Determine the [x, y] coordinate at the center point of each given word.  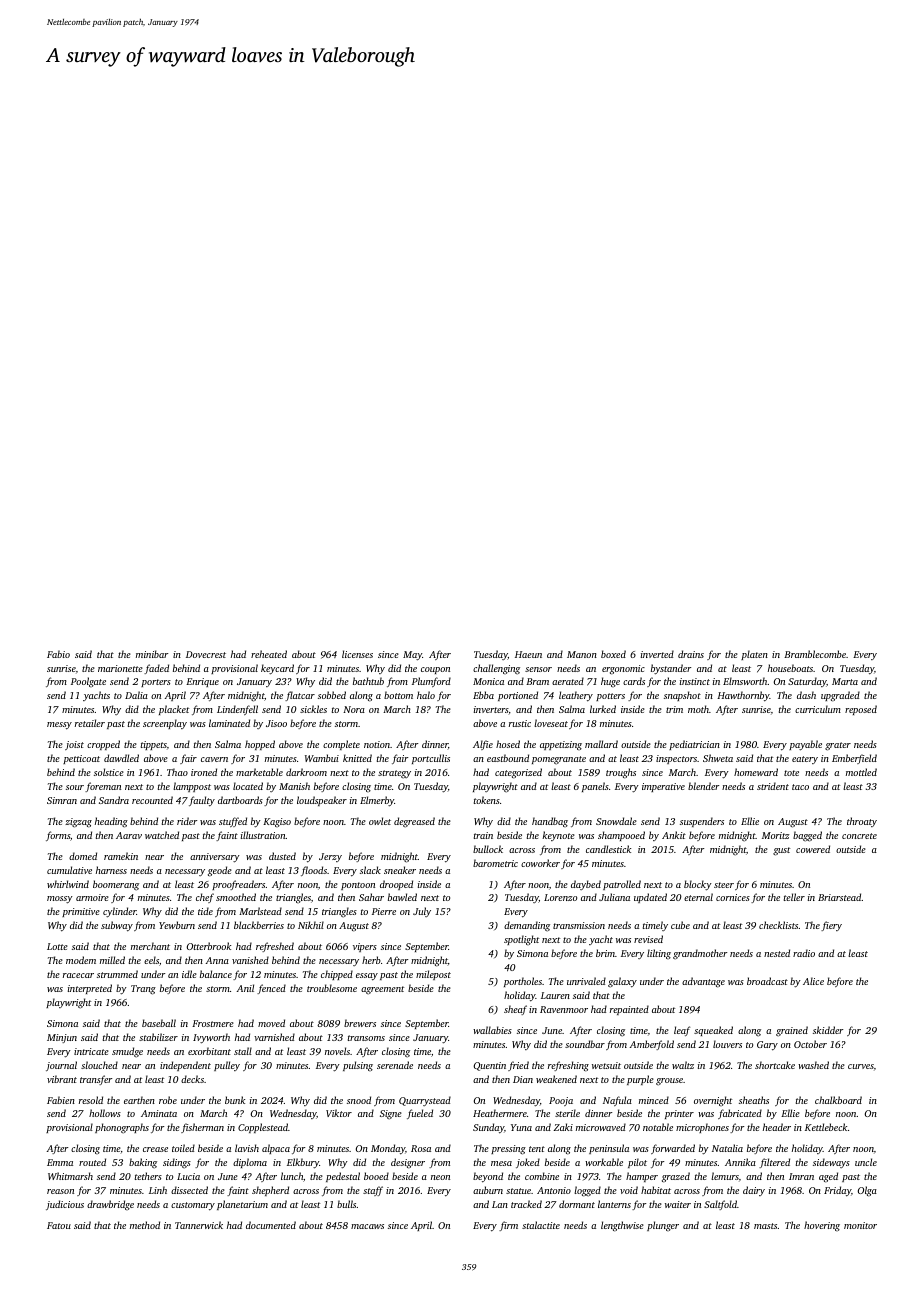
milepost [433, 975]
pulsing [358, 1066]
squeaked [713, 1031]
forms [58, 836]
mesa [501, 1163]
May [412, 656]
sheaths [754, 1100]
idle [189, 974]
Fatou [59, 1225]
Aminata [159, 1113]
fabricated [740, 1114]
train [483, 835]
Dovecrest [206, 654]
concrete [859, 836]
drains [691, 654]
